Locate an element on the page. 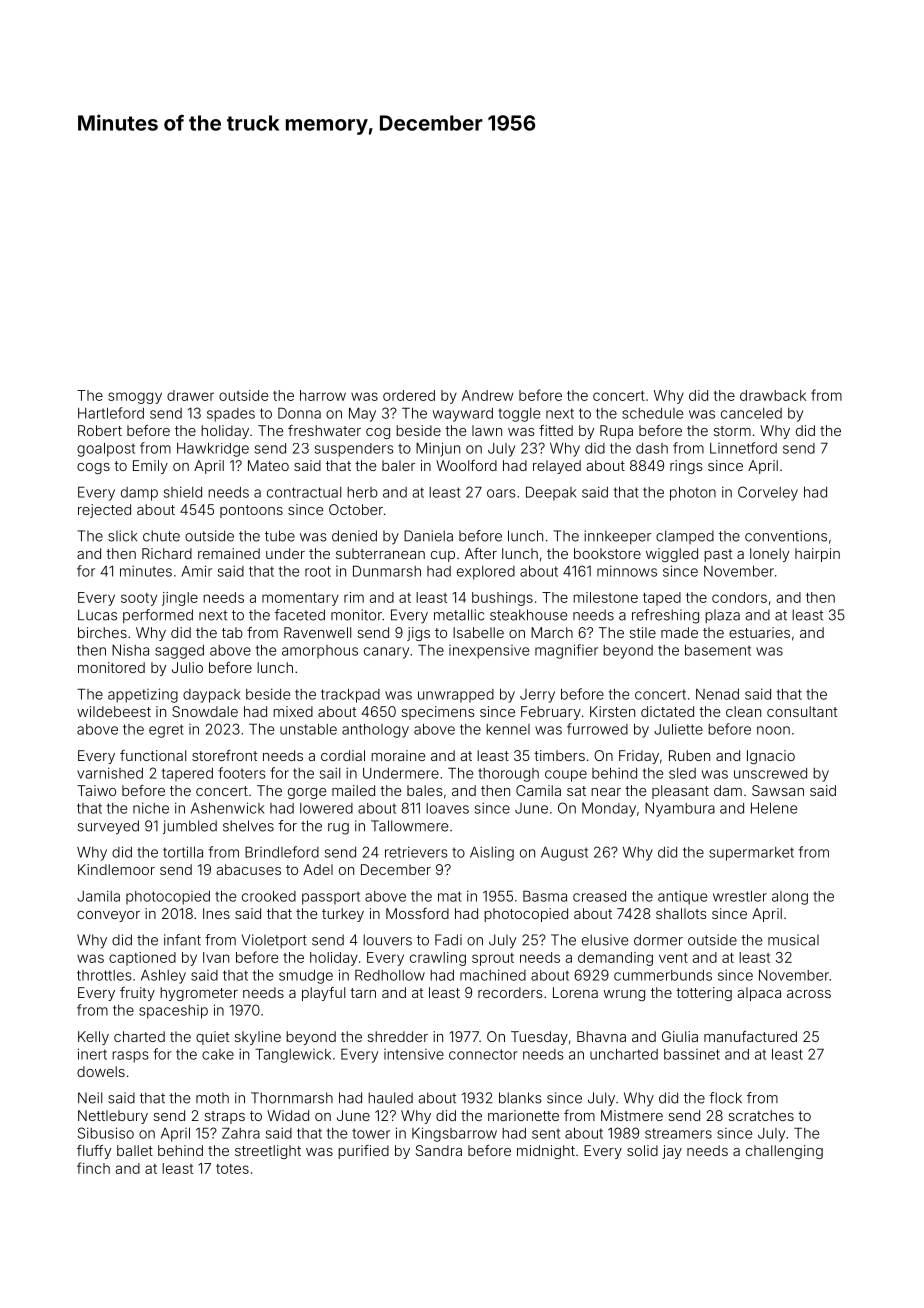 This page has height=1308, width=924. Donna is located at coordinates (299, 413).
